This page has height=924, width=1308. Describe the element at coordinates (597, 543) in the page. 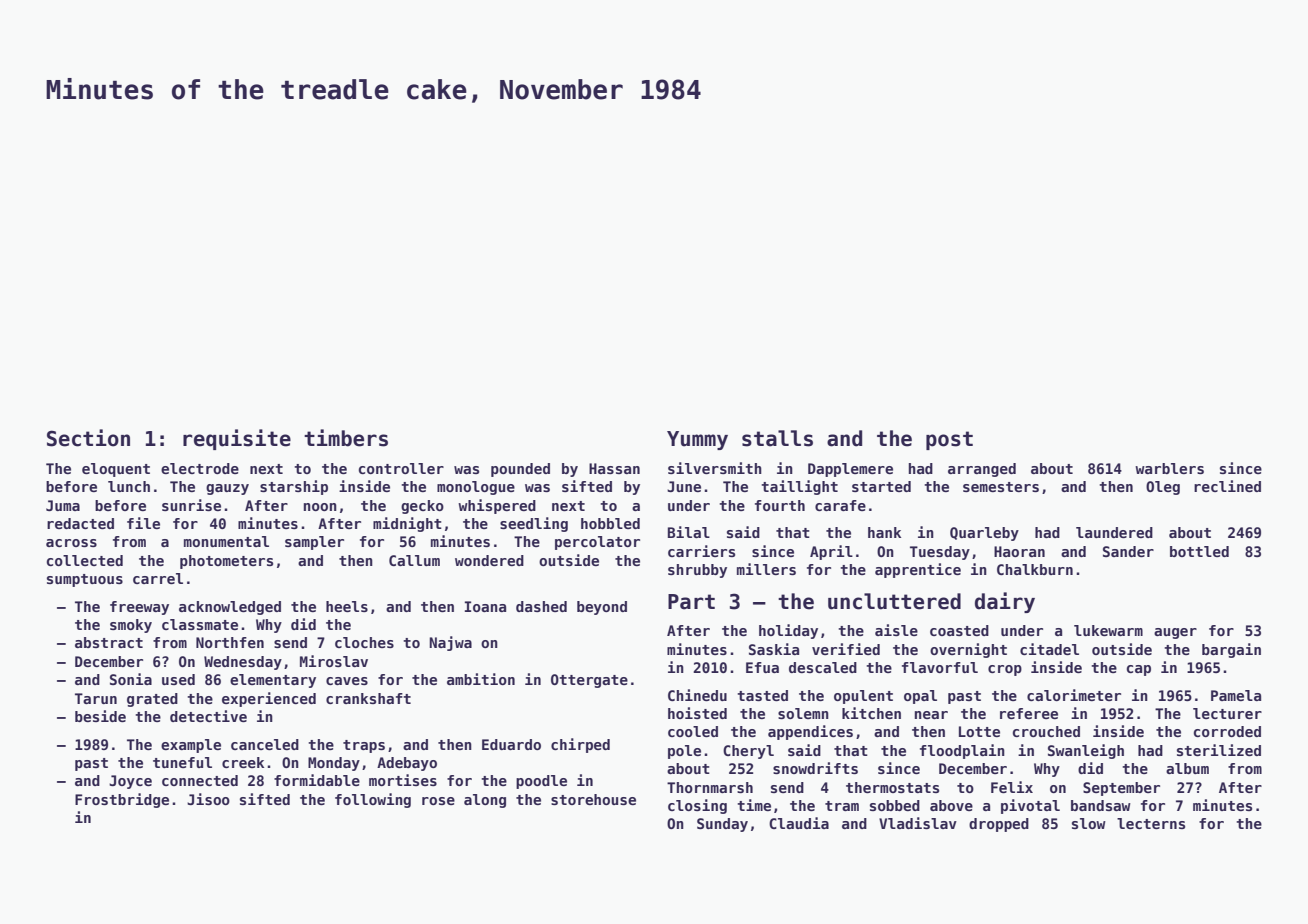

I see `percolator` at that location.
